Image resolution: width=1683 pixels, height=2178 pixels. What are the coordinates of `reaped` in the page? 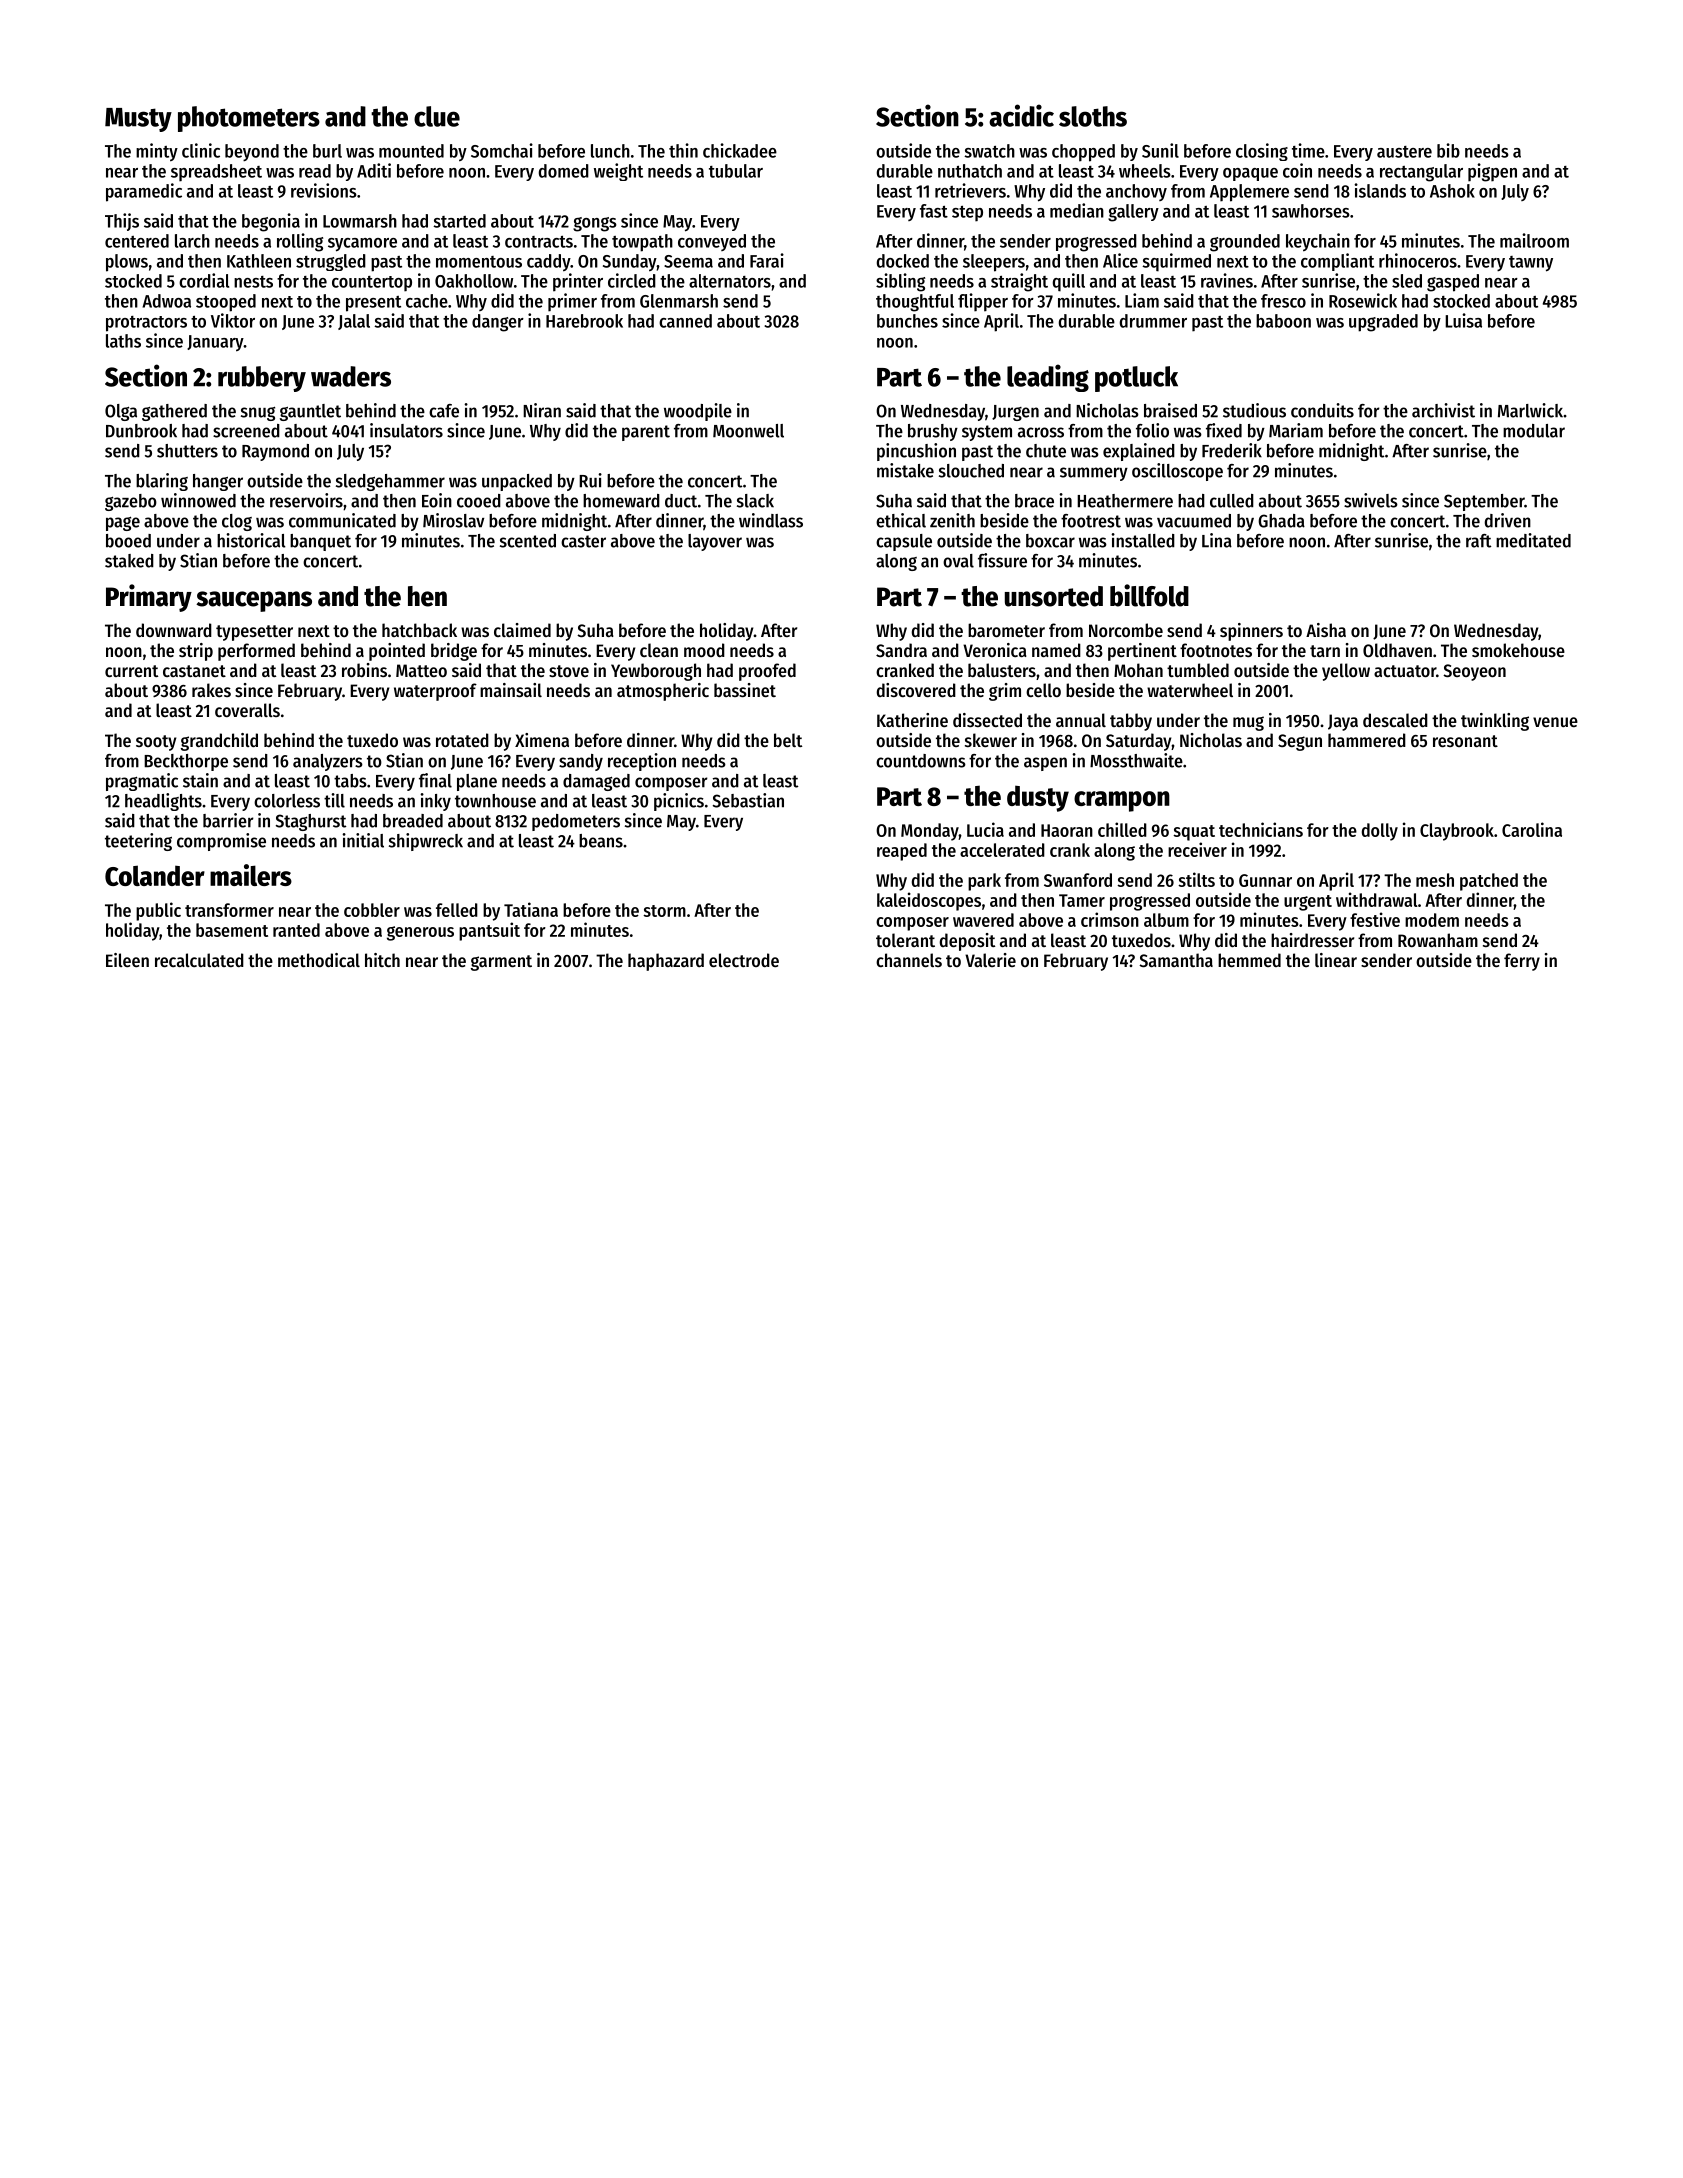 It's located at (902, 852).
